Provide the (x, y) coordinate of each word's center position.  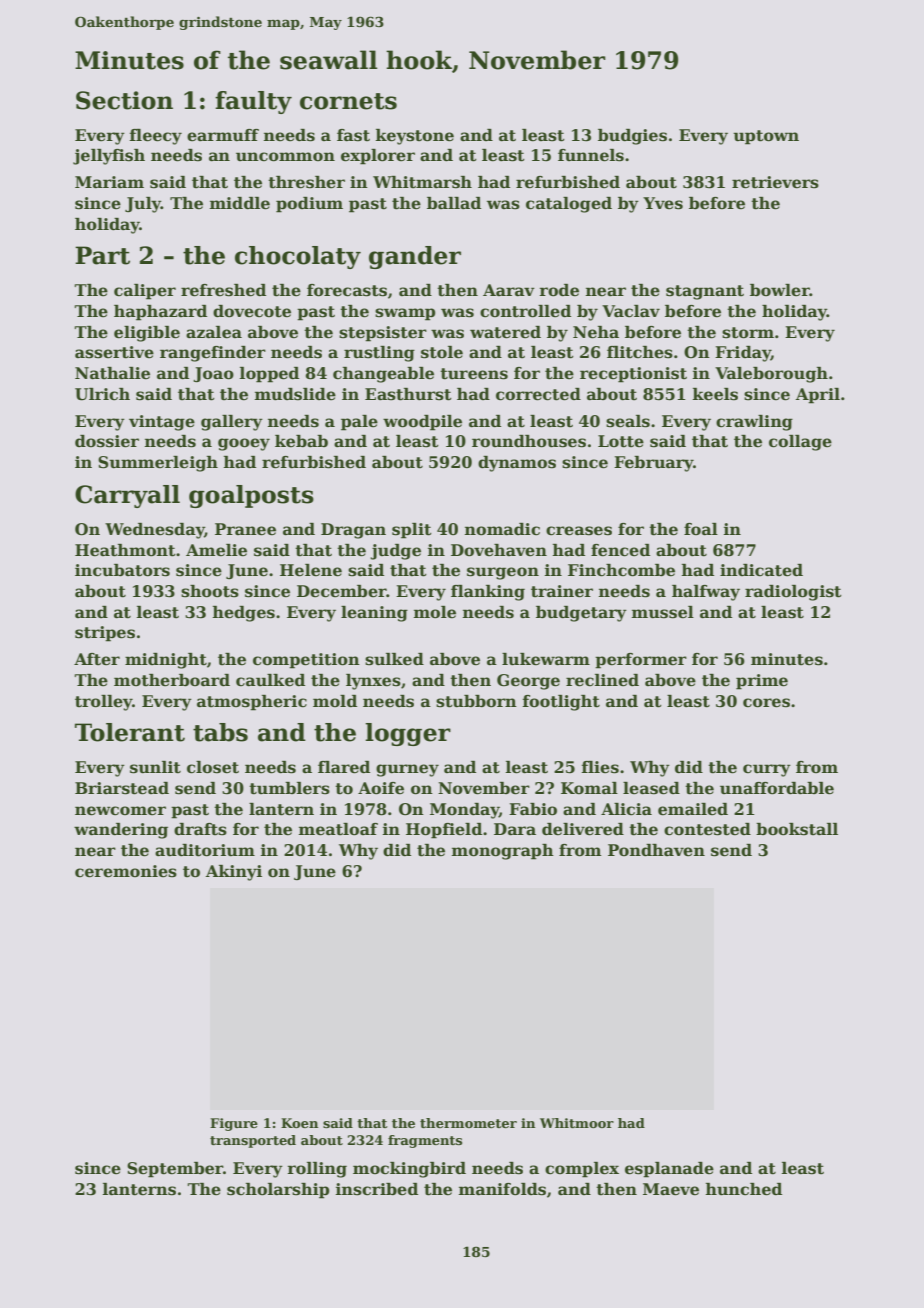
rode (559, 290)
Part (102, 255)
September (175, 1170)
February (653, 464)
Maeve (671, 1189)
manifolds (502, 1189)
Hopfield (444, 831)
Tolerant (130, 732)
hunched (744, 1189)
